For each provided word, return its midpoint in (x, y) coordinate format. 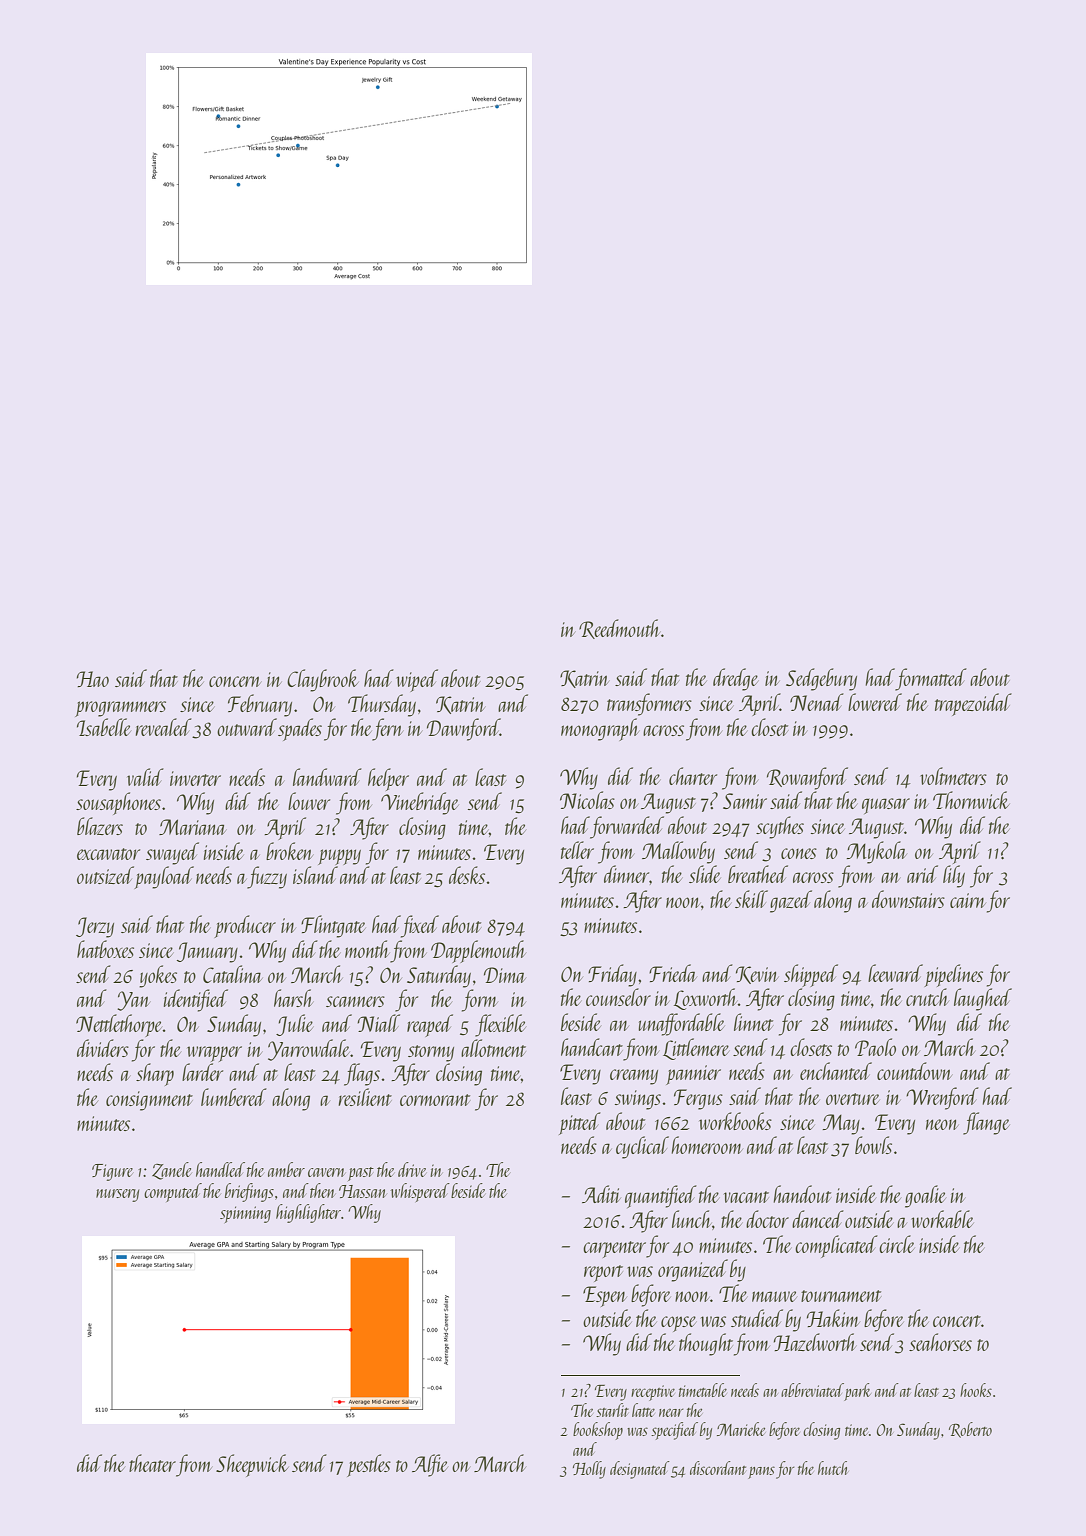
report (603, 1273)
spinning (245, 1214)
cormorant (435, 1100)
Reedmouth (619, 629)
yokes (158, 976)
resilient (365, 1097)
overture (853, 1099)
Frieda (673, 973)
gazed (791, 901)
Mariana (192, 827)
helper (388, 779)
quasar (886, 806)
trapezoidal (973, 704)
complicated (836, 1246)
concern (235, 681)
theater (152, 1463)
